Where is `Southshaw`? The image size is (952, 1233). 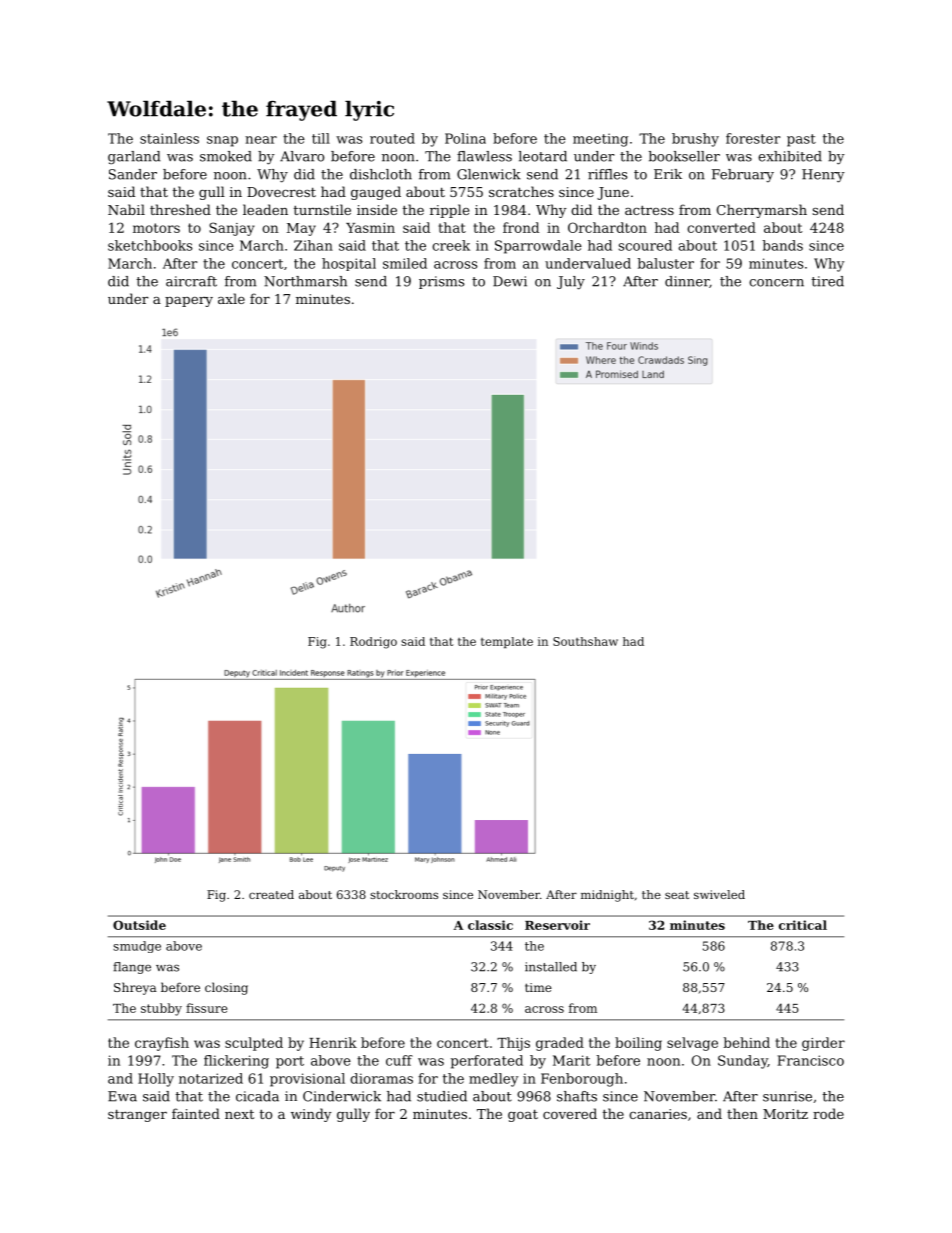
Southshaw is located at coordinates (585, 641).
